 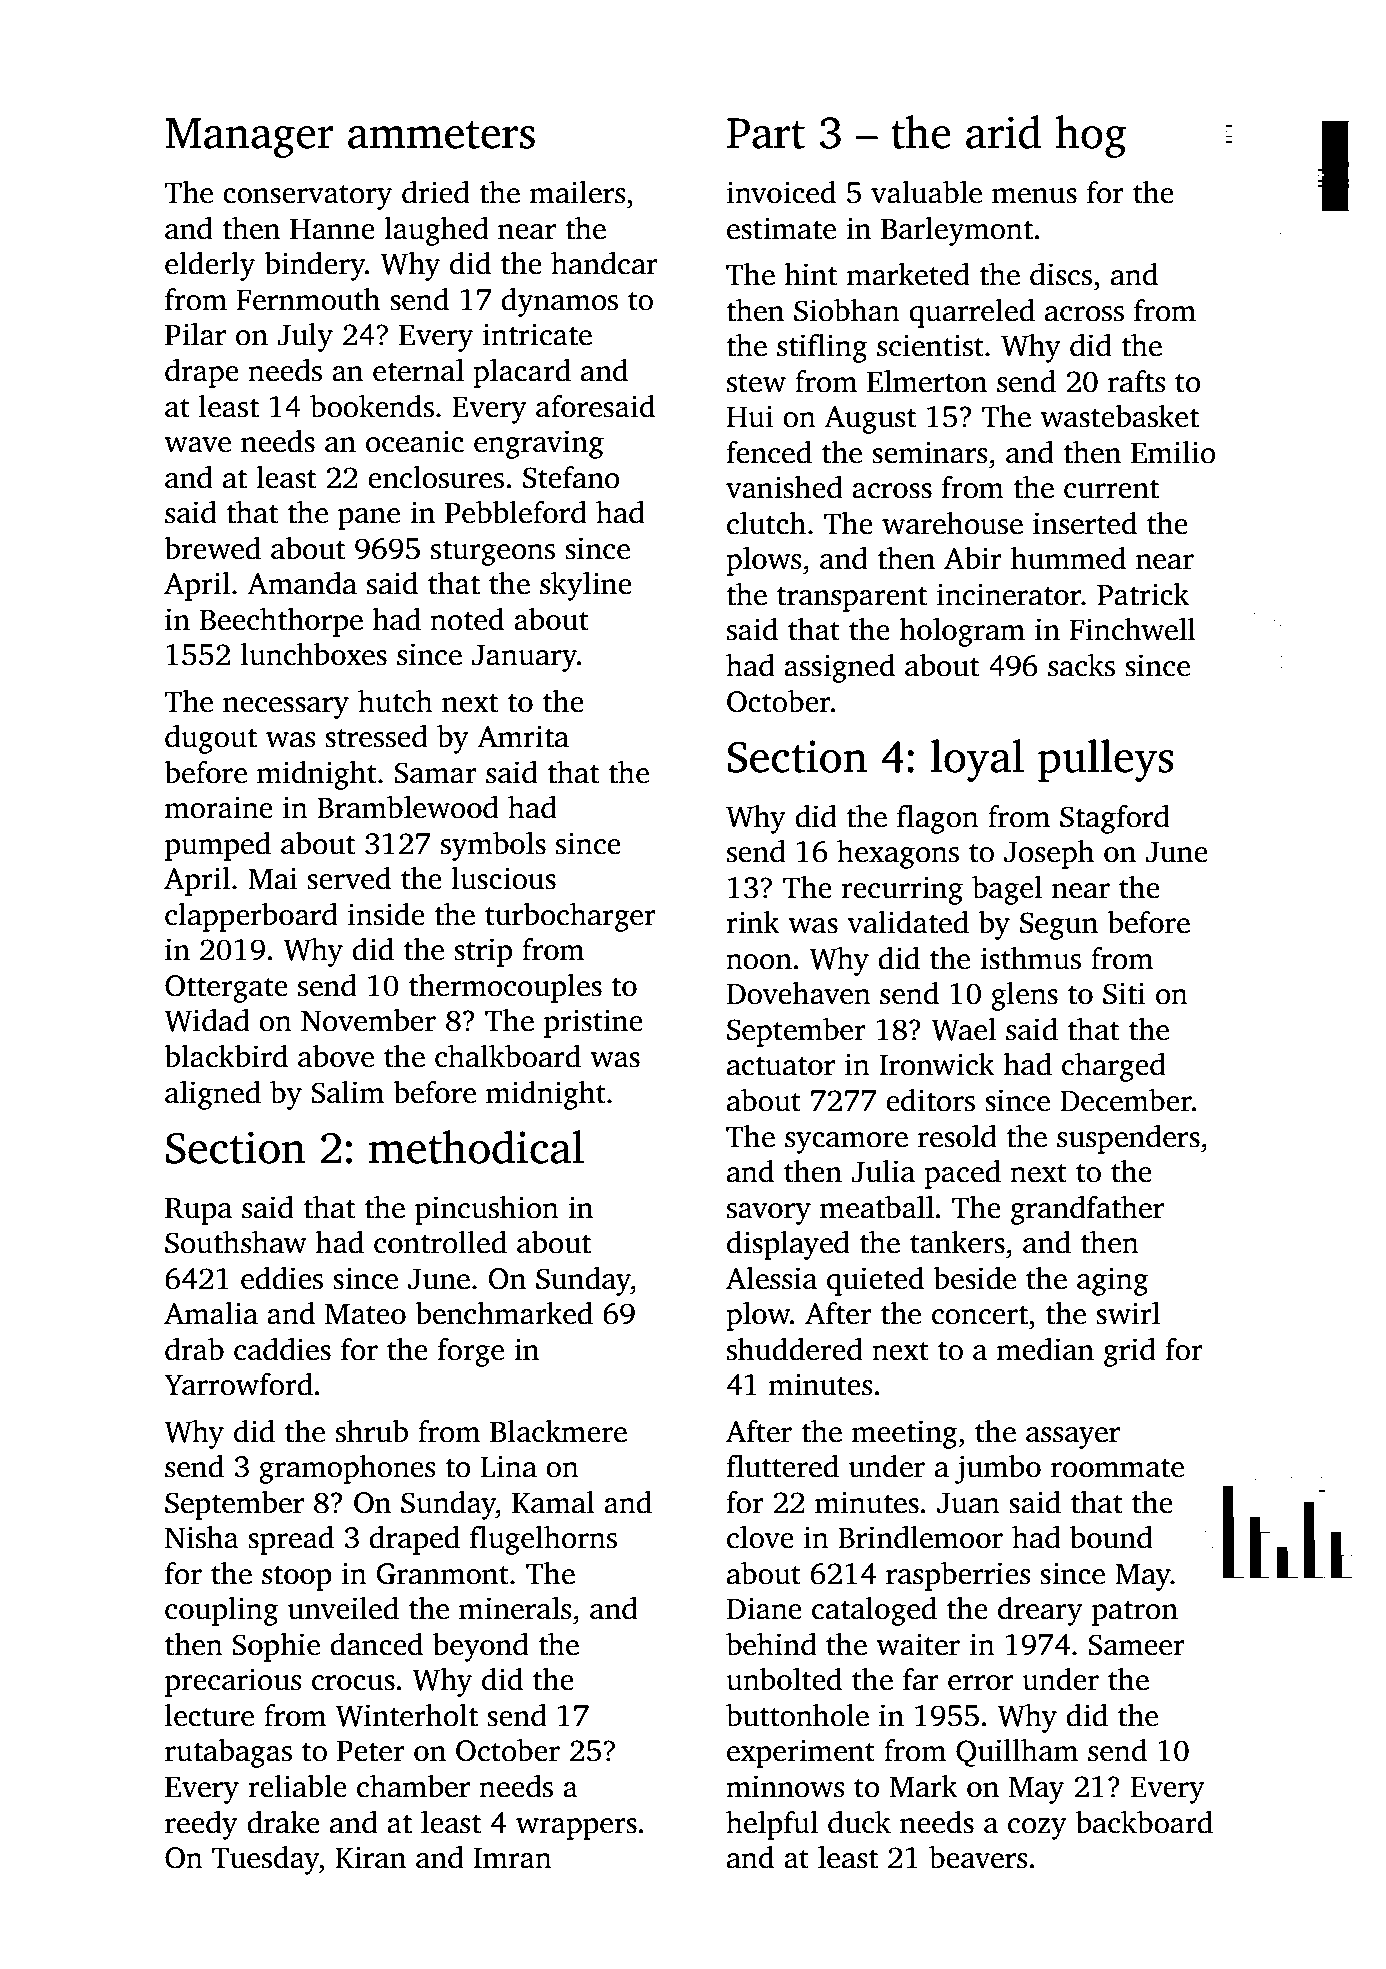 I want to click on hog, so click(x=1091, y=136).
